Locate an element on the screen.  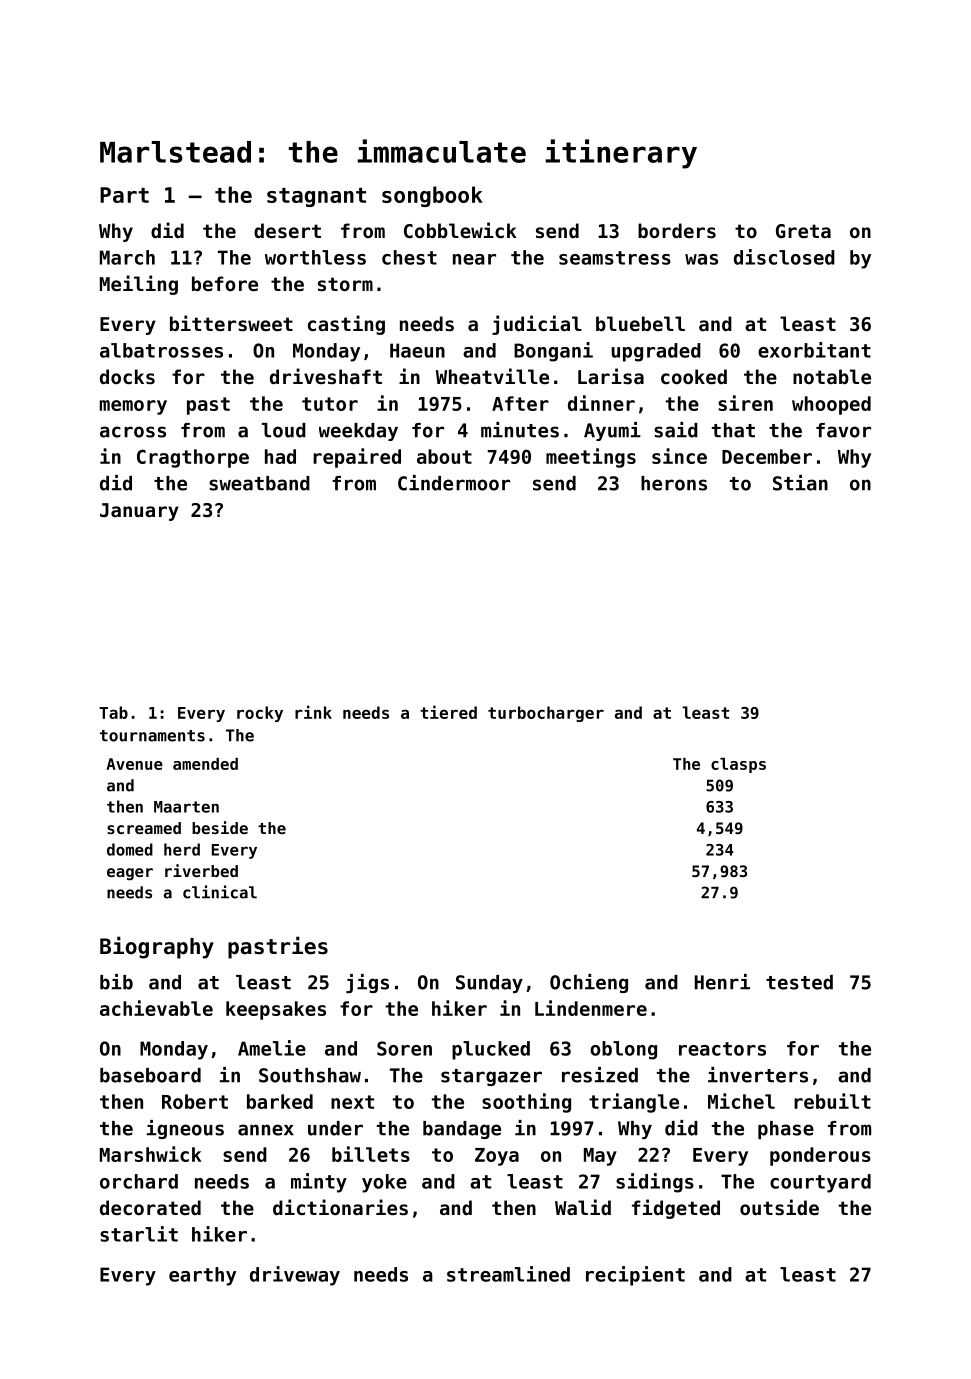
borders is located at coordinates (677, 231).
